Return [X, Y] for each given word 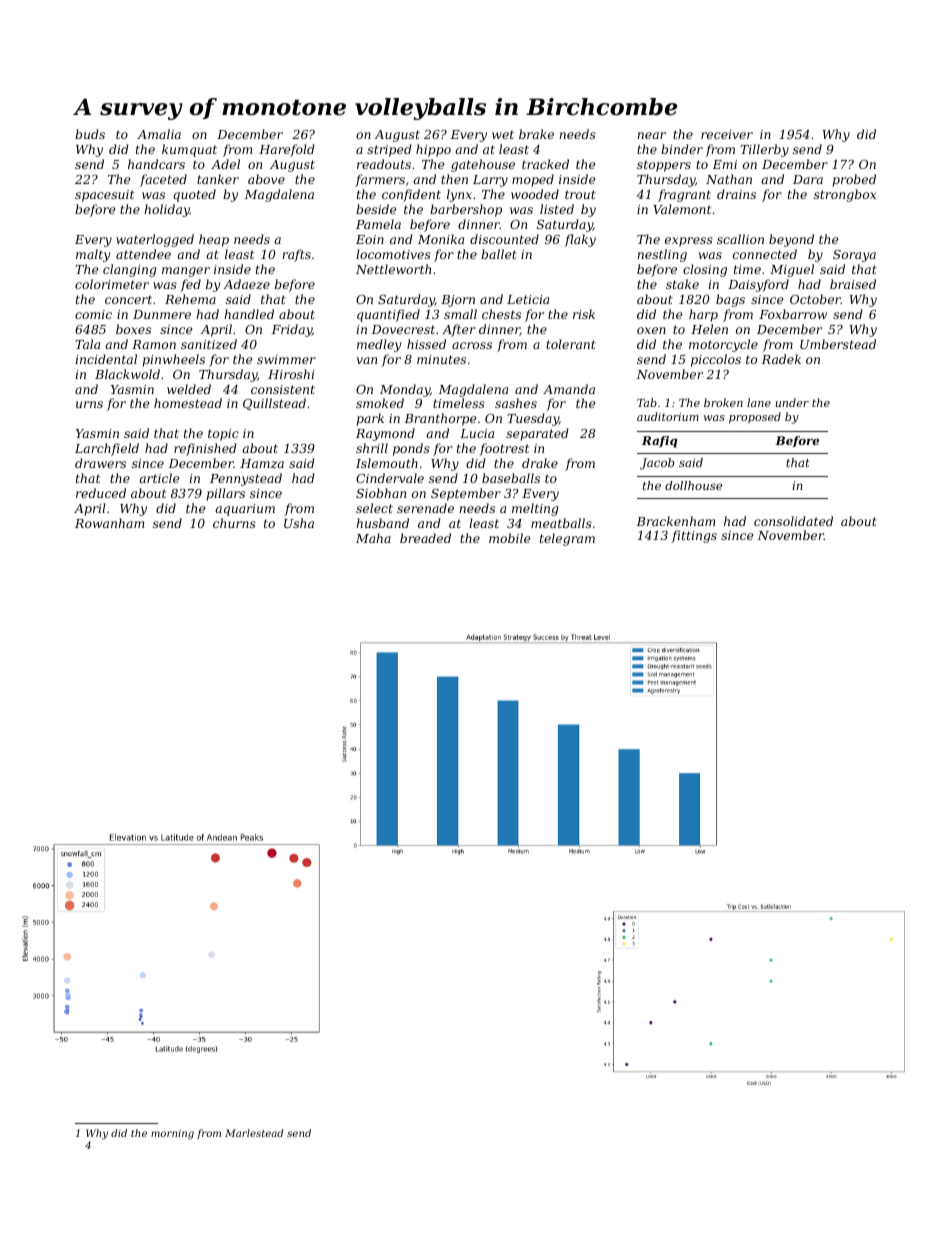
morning [172, 1134]
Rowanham [110, 523]
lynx [459, 195]
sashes [516, 403]
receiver [727, 134]
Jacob [657, 464]
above [266, 179]
